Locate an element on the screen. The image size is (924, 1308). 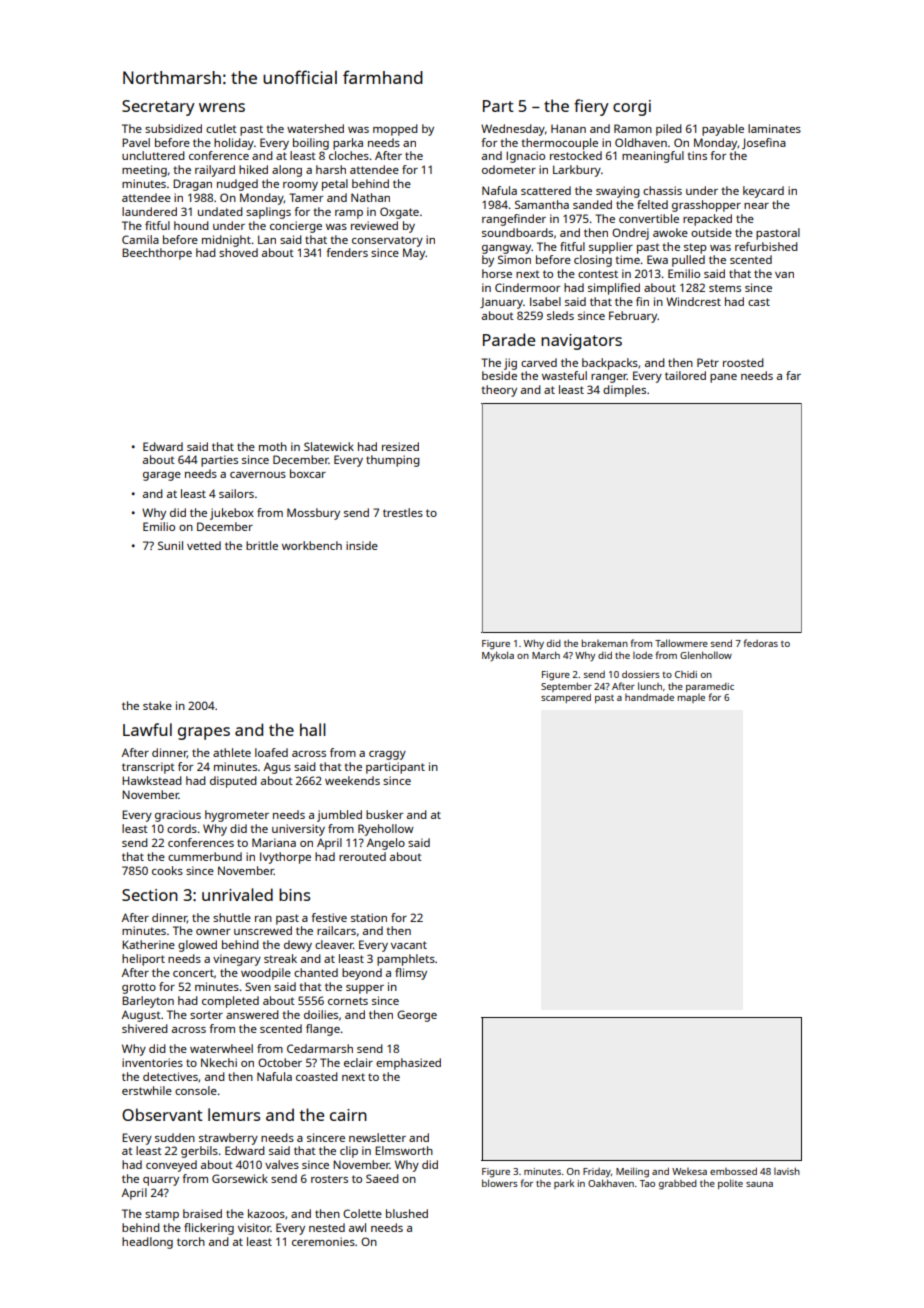
brittle is located at coordinates (262, 545).
